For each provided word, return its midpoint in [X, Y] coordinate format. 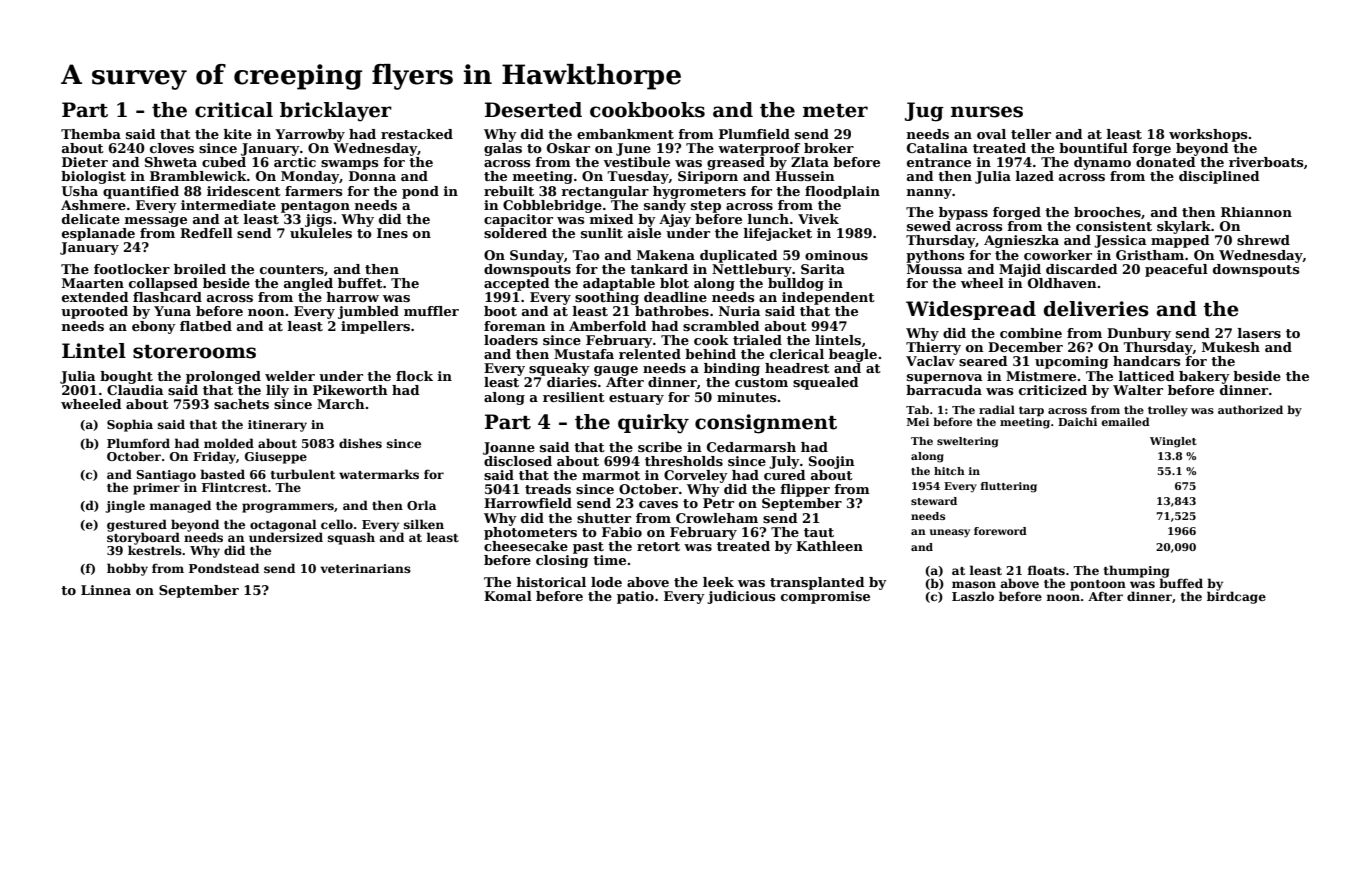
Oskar [568, 148]
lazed [1035, 176]
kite [238, 134]
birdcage [1236, 597]
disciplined [1219, 177]
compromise [825, 597]
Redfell [206, 233]
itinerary [277, 426]
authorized [1250, 409]
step [706, 207]
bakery [1204, 377]
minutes [746, 397]
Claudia [135, 390]
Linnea [106, 590]
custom [761, 382]
